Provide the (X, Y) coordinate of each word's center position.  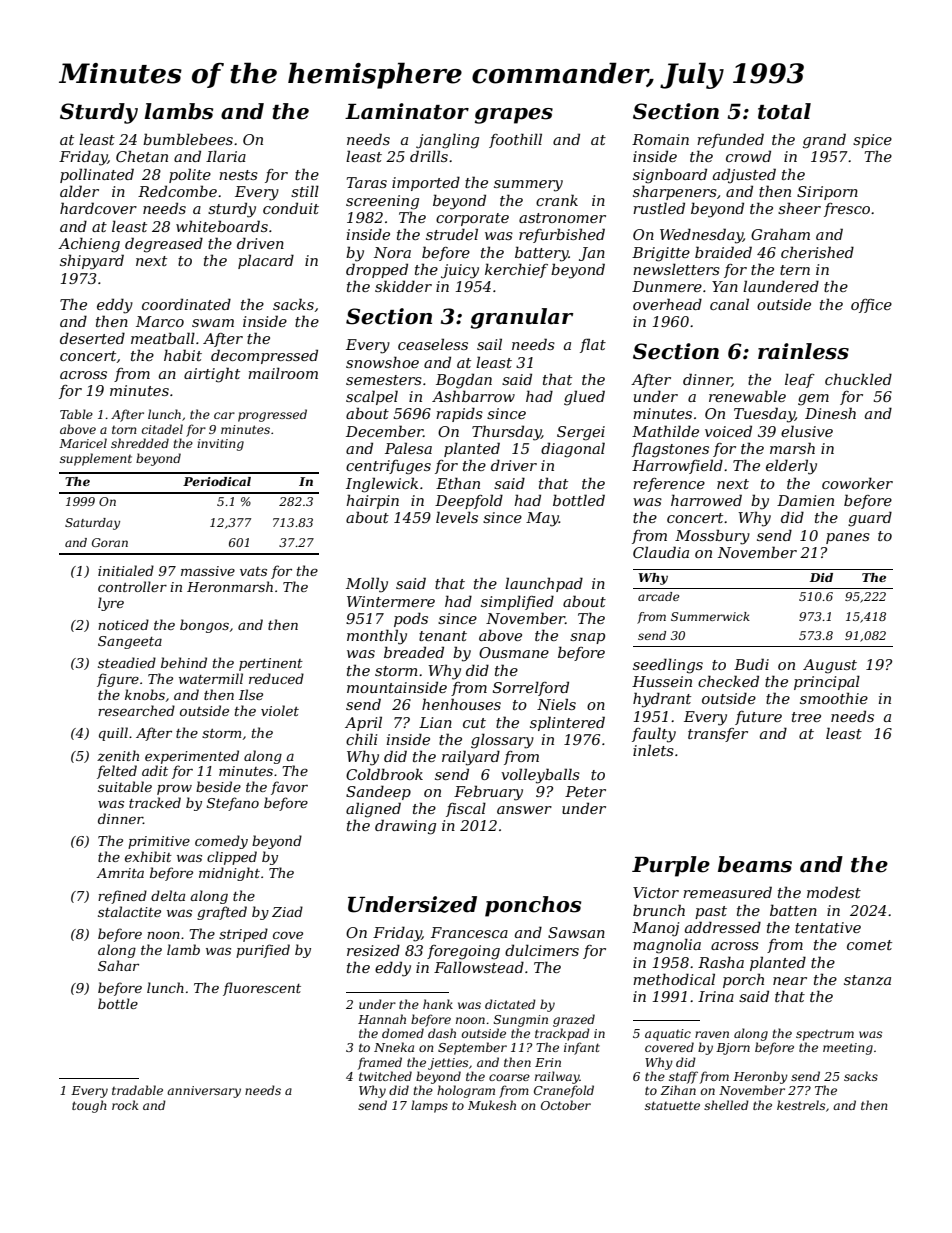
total (784, 111)
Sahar (118, 965)
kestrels (801, 1105)
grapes (514, 116)
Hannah (382, 1019)
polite (190, 175)
